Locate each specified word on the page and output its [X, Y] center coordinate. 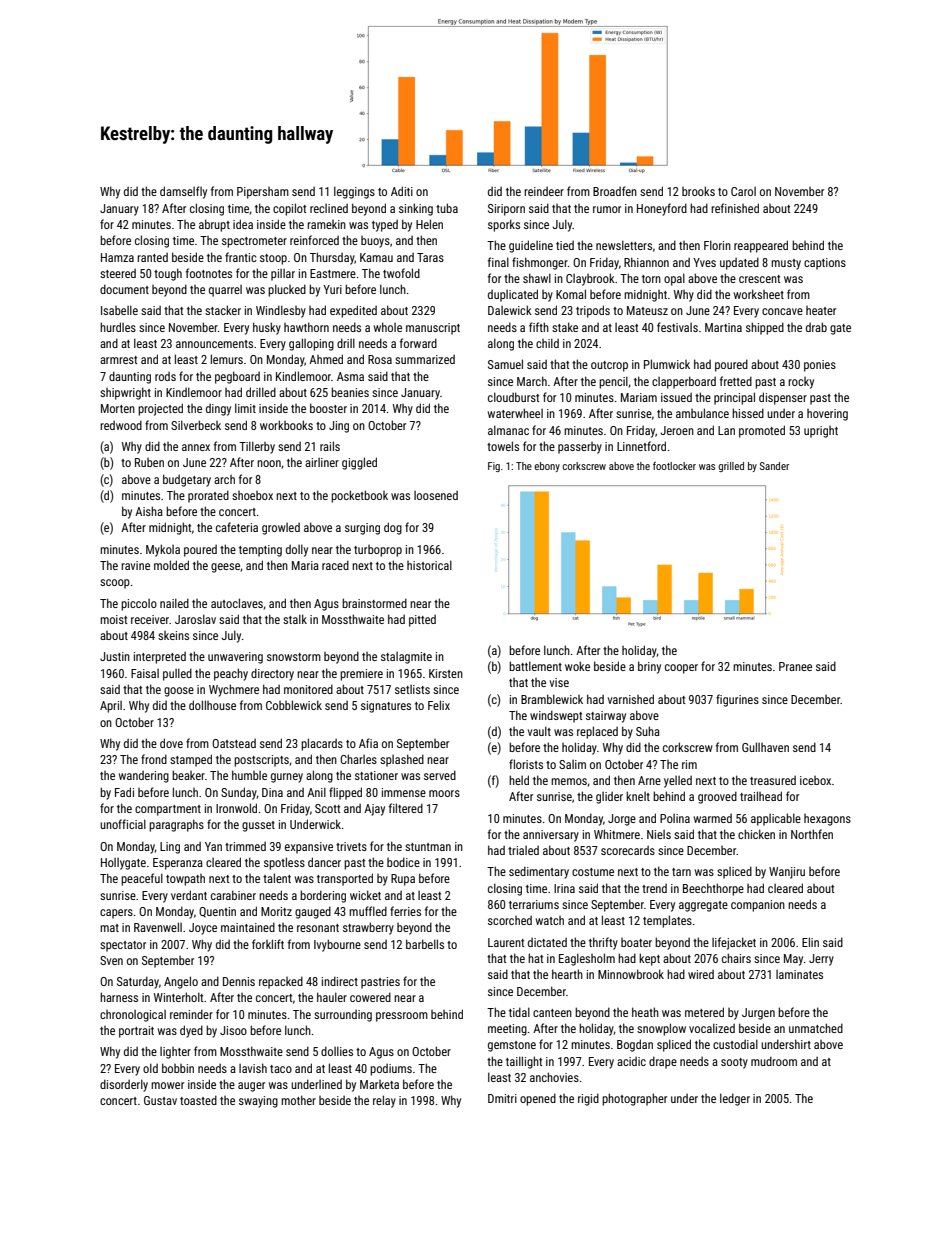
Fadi [124, 792]
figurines [737, 700]
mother [298, 1100]
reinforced [314, 240]
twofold [401, 273]
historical [429, 565]
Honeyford [662, 209]
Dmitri [502, 1098]
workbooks [286, 425]
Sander [774, 466]
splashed [402, 760]
